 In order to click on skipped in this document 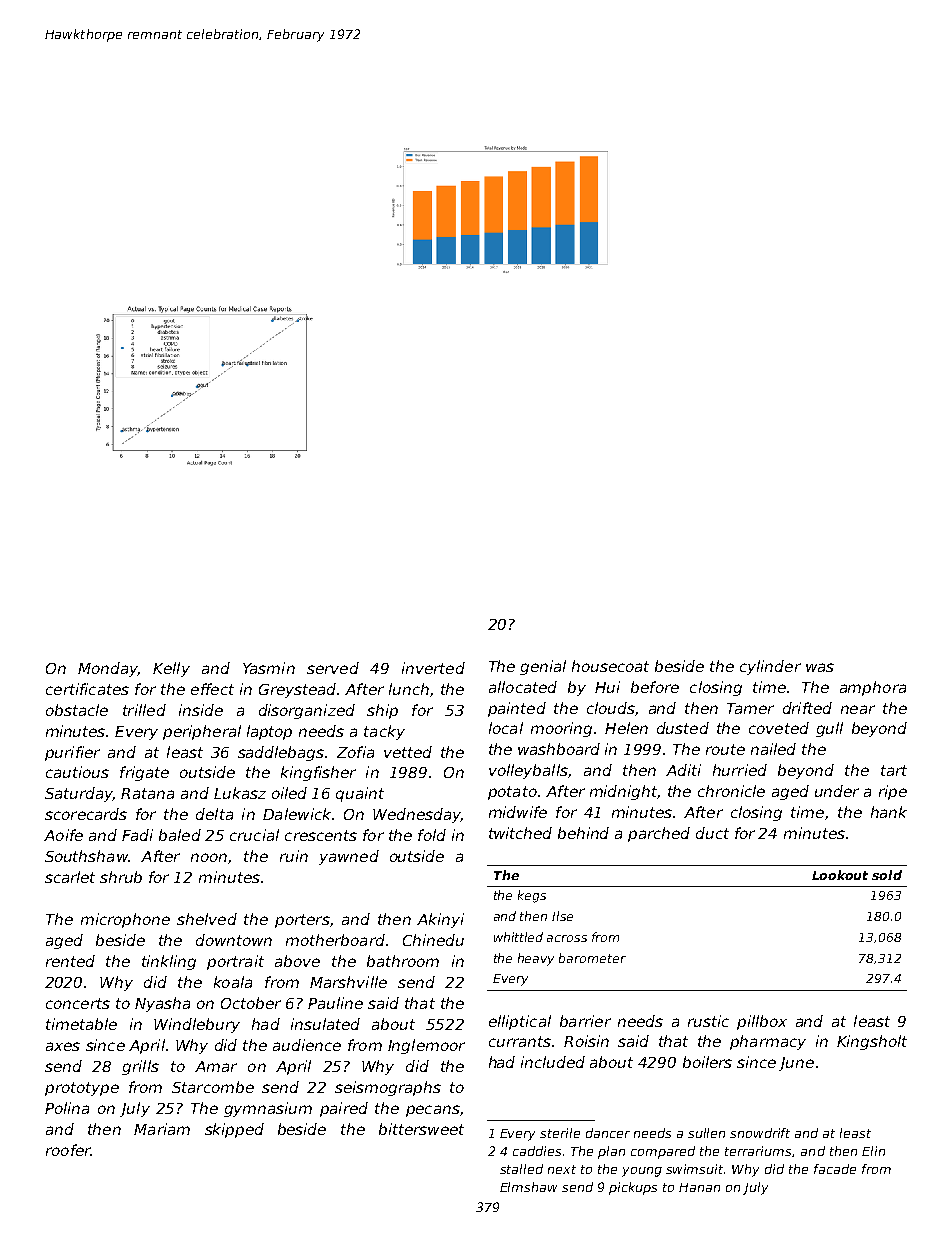, I will do `click(234, 1130)`.
